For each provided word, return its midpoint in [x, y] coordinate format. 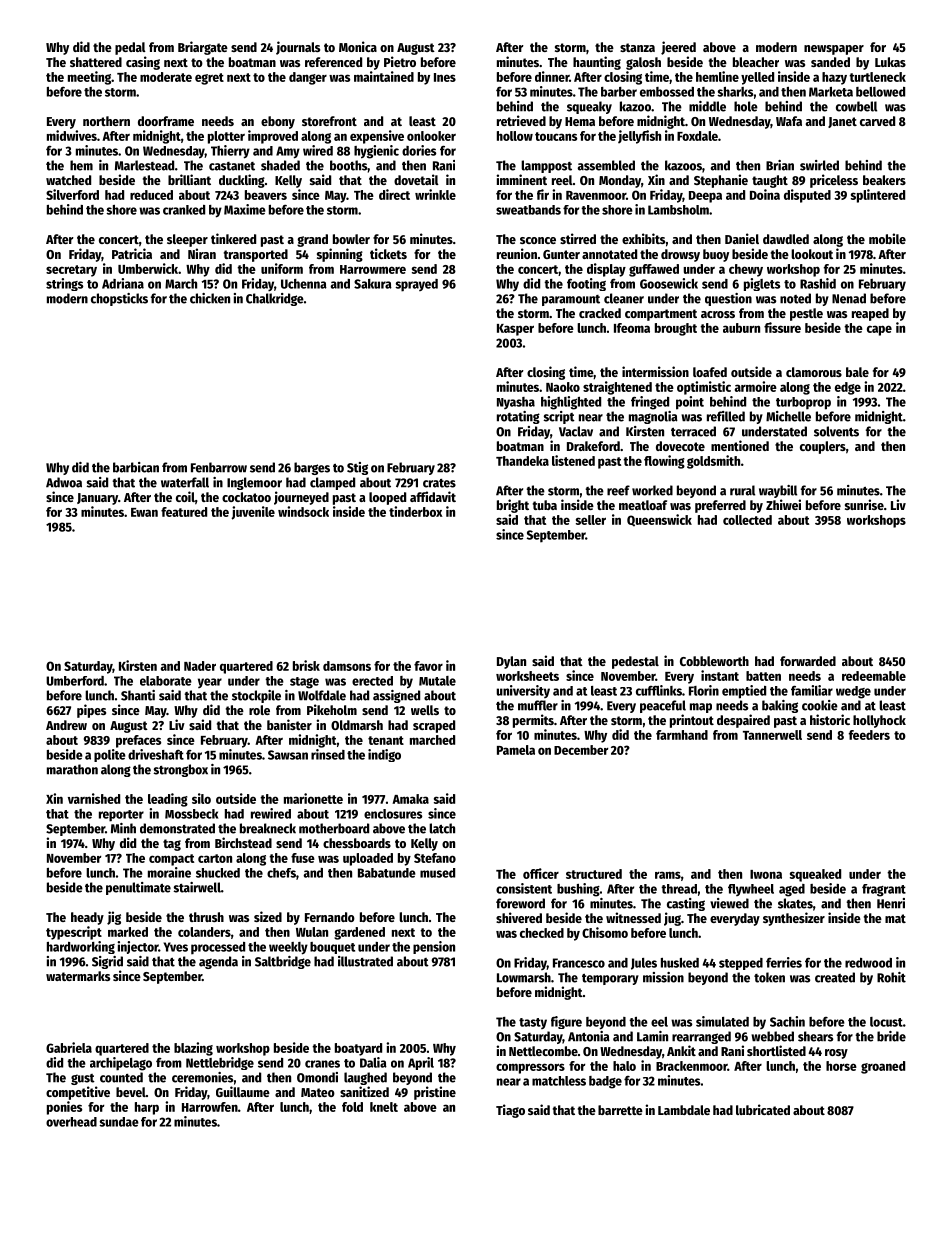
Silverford [72, 194]
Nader [200, 666]
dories [419, 150]
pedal [130, 48]
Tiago [510, 1111]
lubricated [763, 1109]
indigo [384, 755]
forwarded [808, 661]
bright [513, 506]
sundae [119, 1122]
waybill [778, 491]
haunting [597, 63]
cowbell [856, 106]
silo [201, 798]
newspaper [834, 50]
